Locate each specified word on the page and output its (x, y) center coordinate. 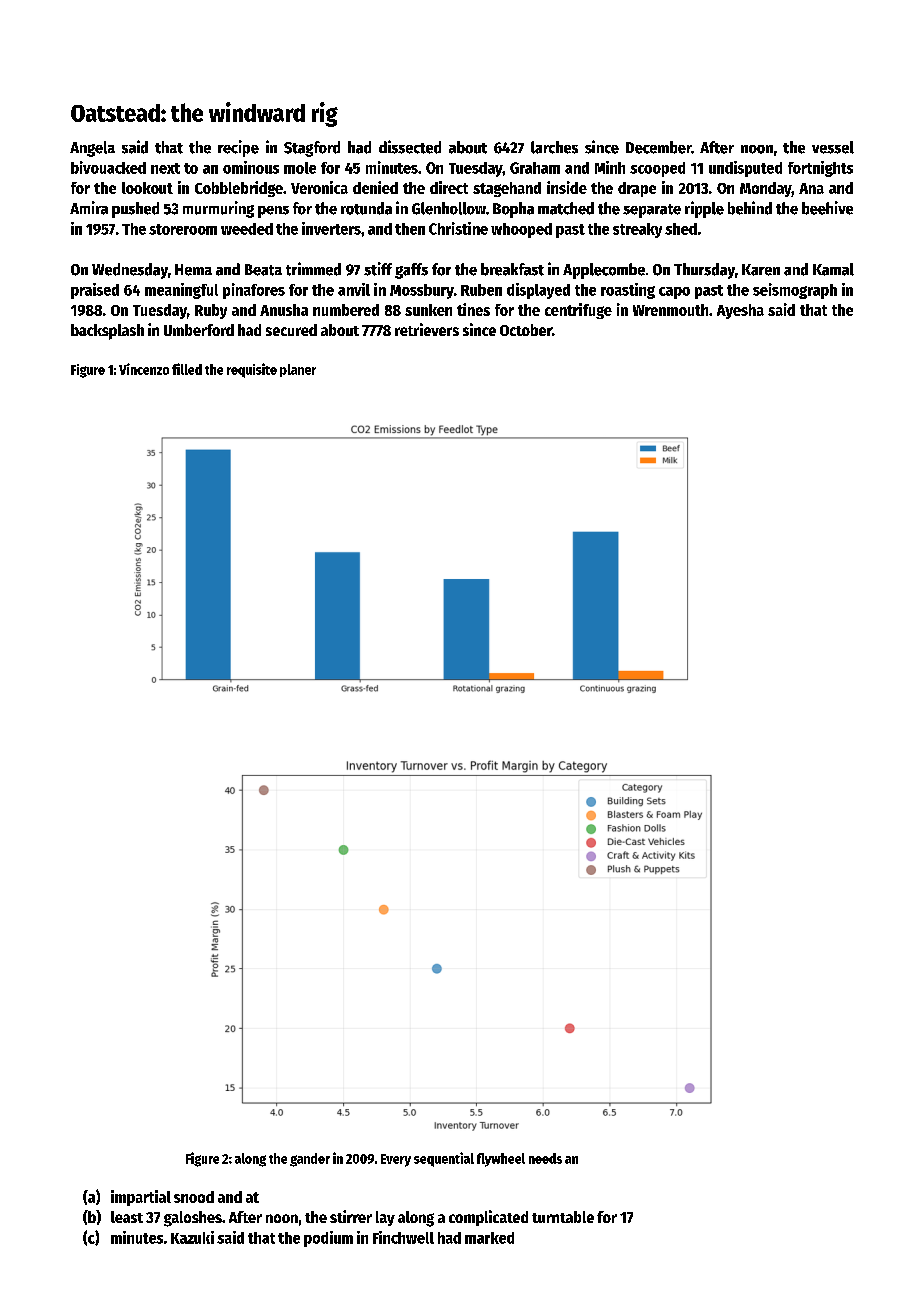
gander (310, 1160)
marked (489, 1238)
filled (187, 369)
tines (473, 309)
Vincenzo (144, 369)
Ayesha (740, 311)
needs (545, 1158)
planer (298, 370)
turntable (563, 1217)
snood (194, 1197)
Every (396, 1160)
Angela (92, 149)
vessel (833, 147)
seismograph (795, 291)
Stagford (312, 149)
